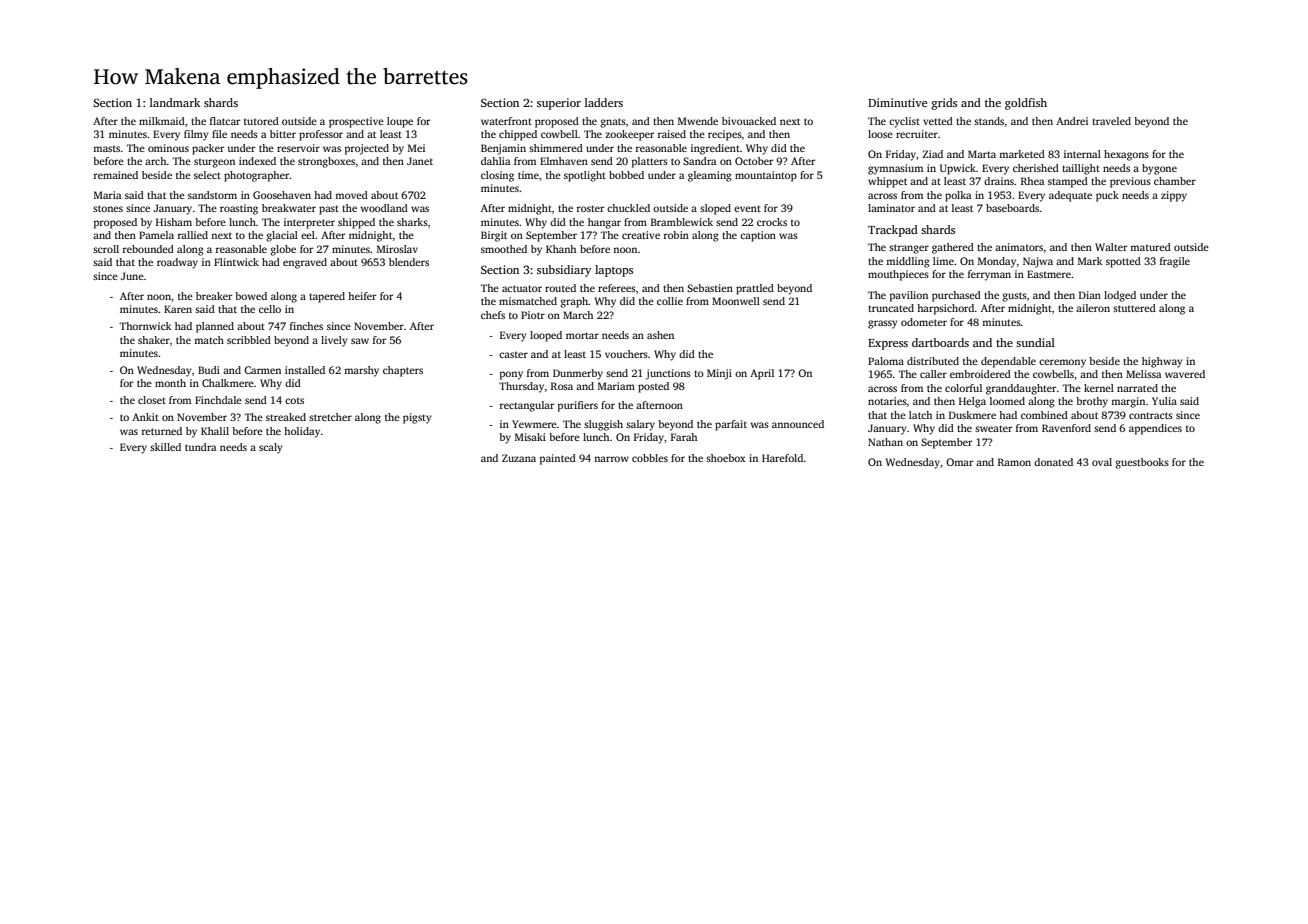 The image size is (1308, 924). I want to click on ladders, so click(604, 102).
